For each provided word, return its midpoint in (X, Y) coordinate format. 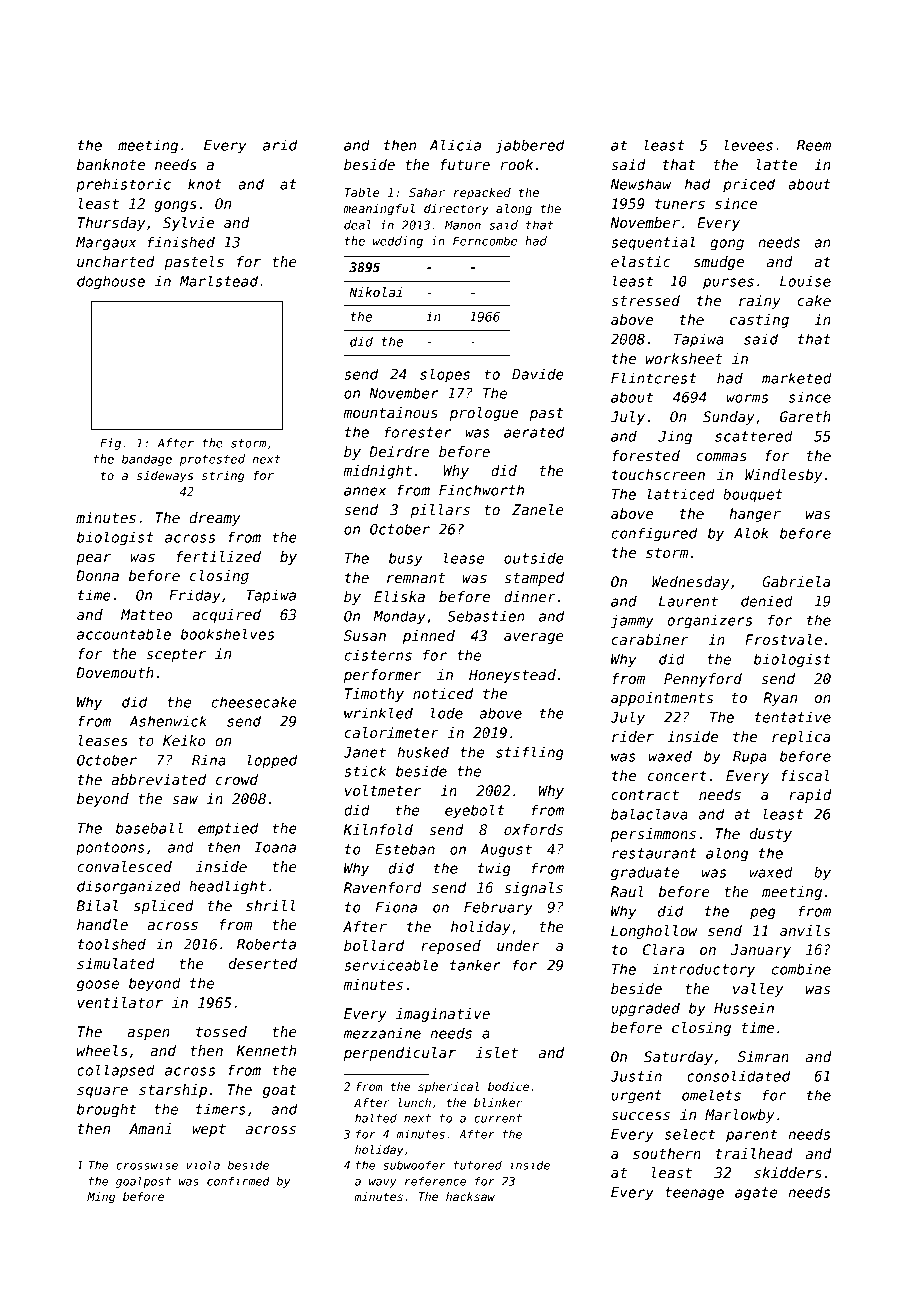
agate (756, 1194)
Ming (101, 1198)
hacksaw (470, 1196)
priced (749, 185)
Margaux (106, 244)
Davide (538, 374)
